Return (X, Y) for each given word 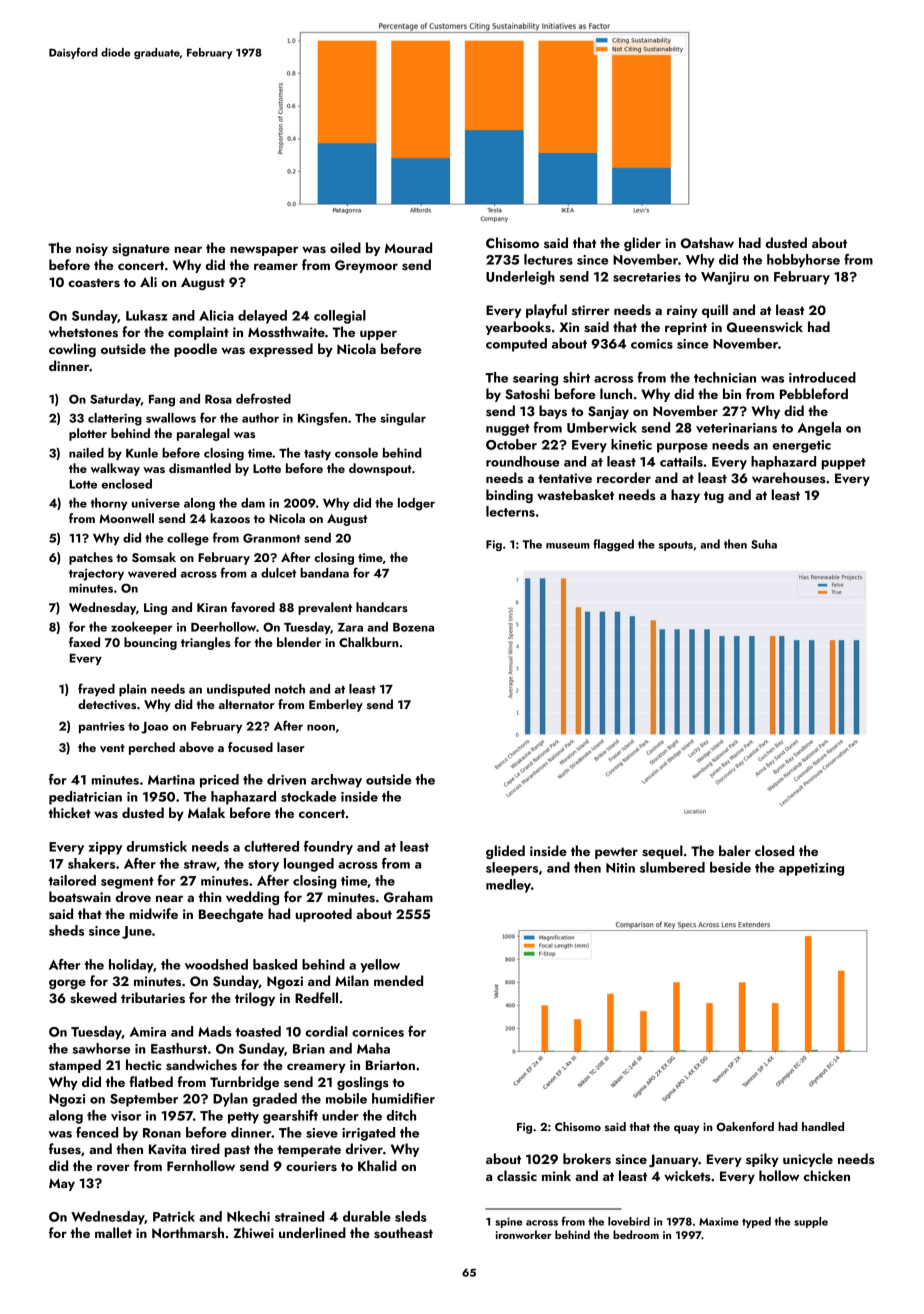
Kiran (212, 607)
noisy (92, 249)
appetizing (811, 869)
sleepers (512, 869)
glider (642, 244)
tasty (317, 455)
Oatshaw (707, 243)
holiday (131, 966)
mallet (113, 1232)
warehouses (789, 478)
